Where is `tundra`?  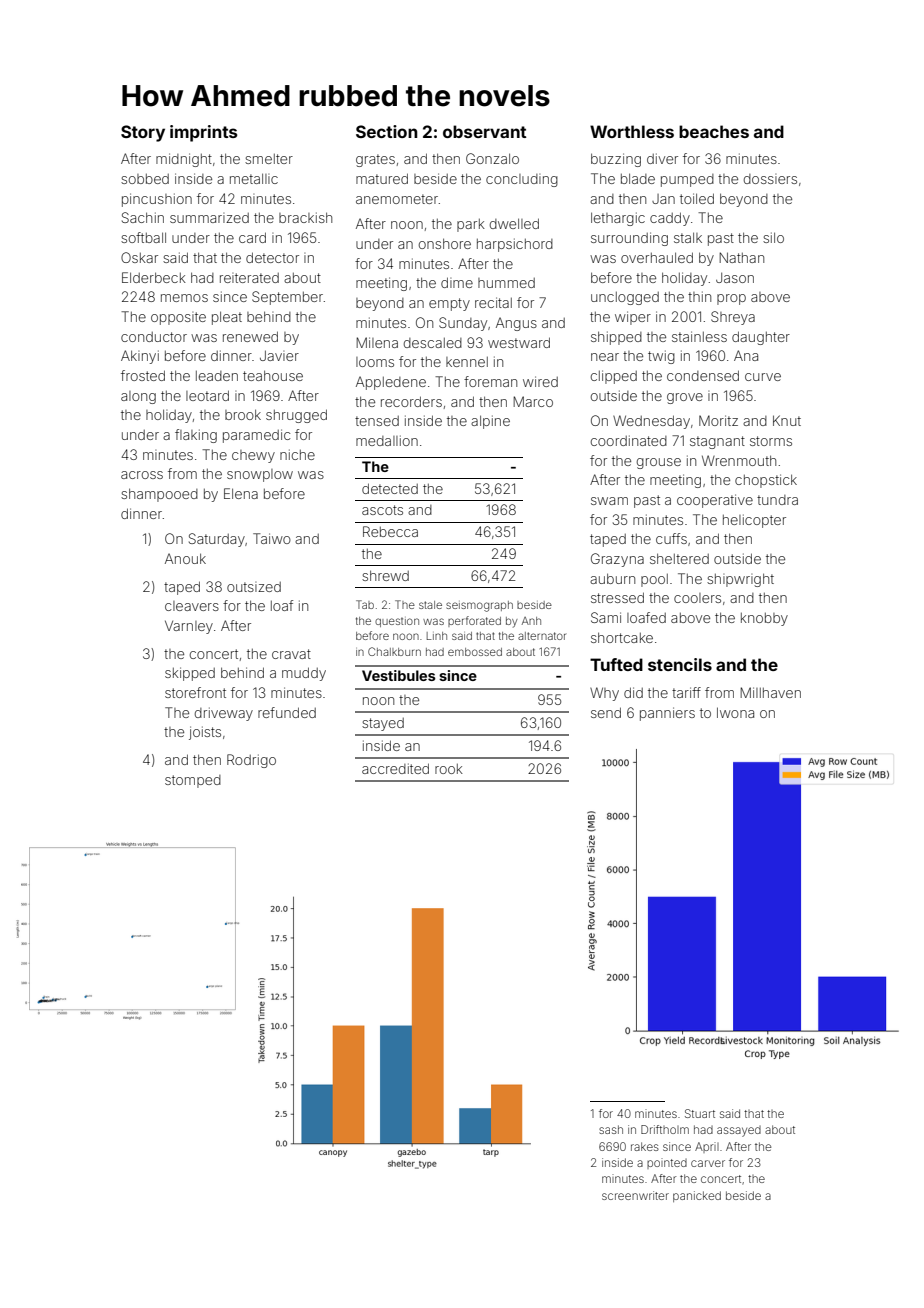
tundra is located at coordinates (777, 500).
